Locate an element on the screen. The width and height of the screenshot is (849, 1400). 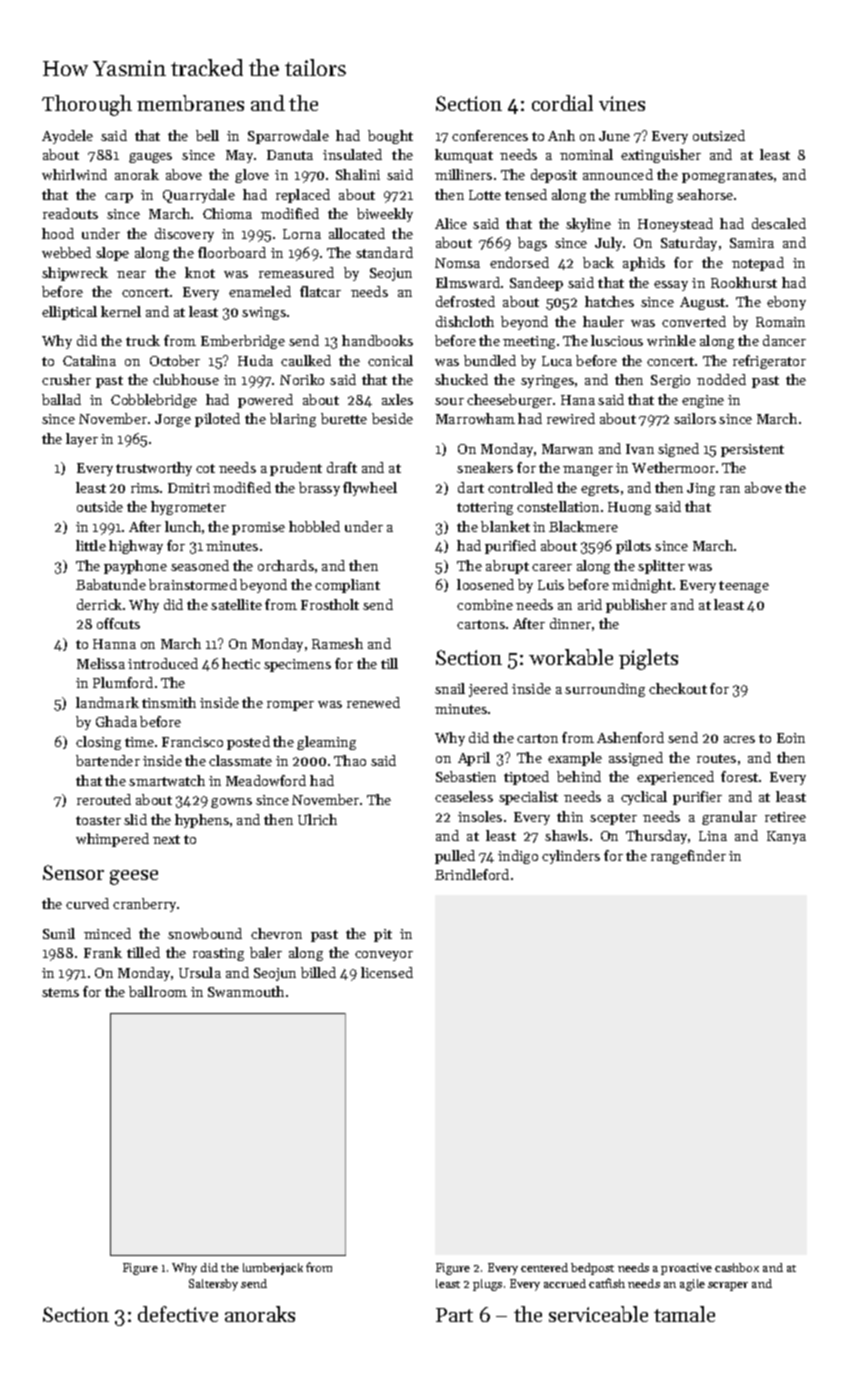
dinner is located at coordinates (570, 623).
